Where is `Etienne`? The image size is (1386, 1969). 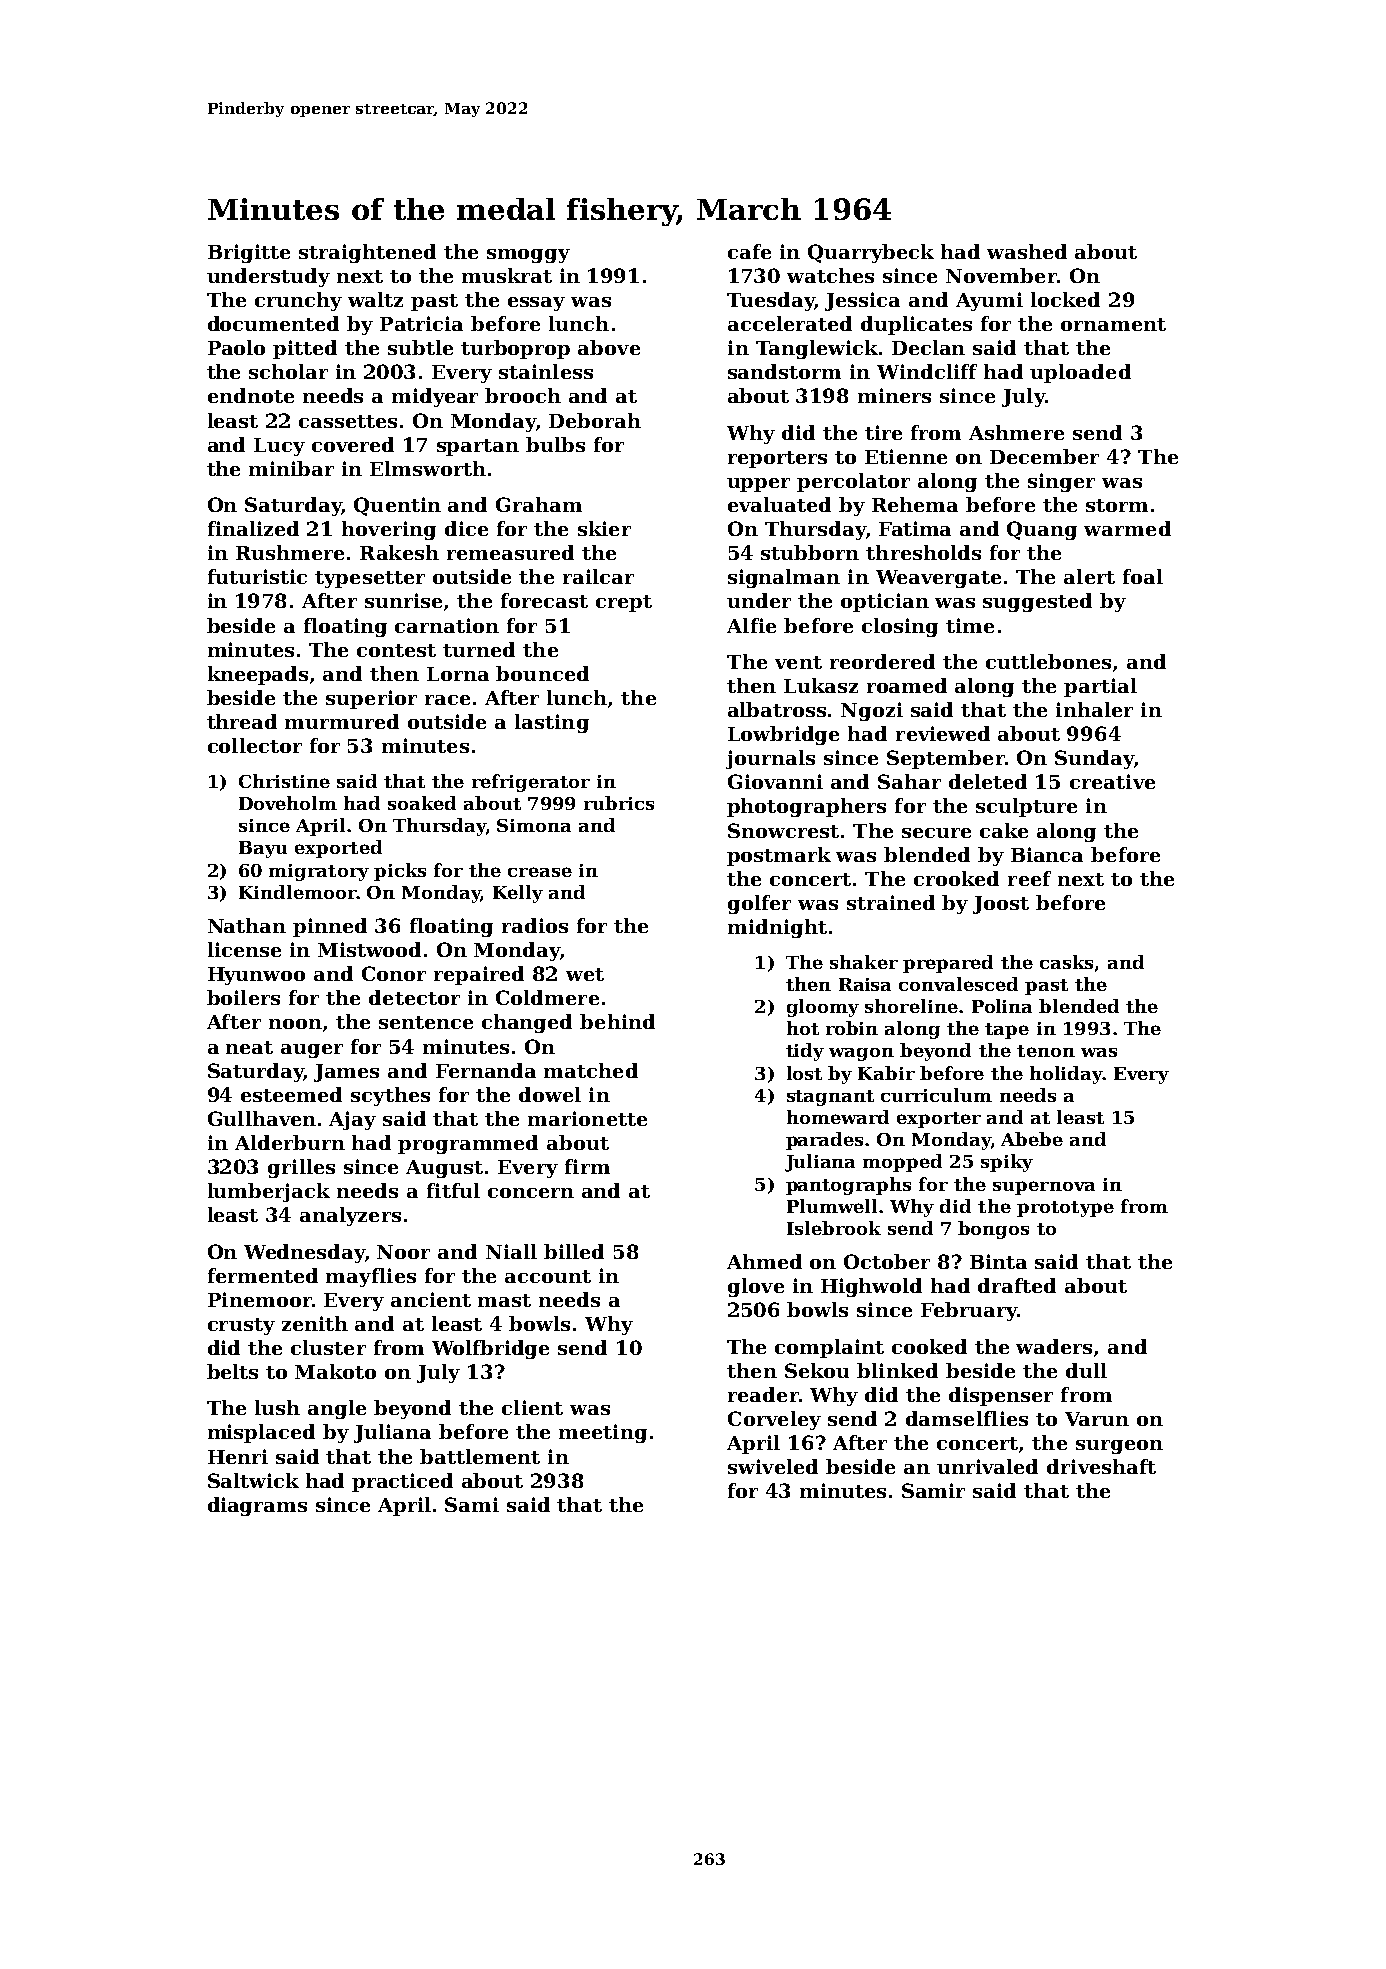 Etienne is located at coordinates (906, 456).
